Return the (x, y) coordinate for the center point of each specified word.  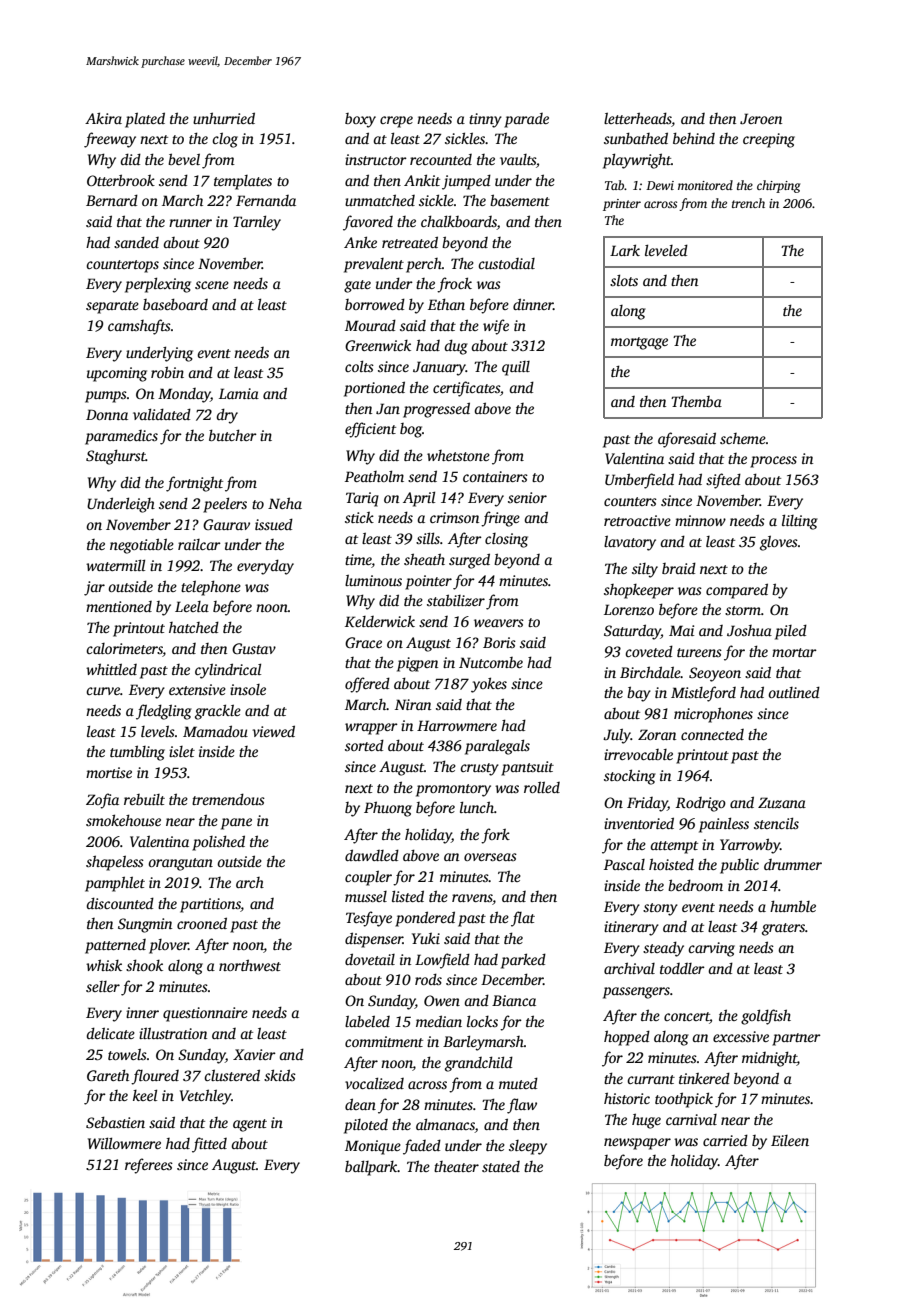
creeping (769, 140)
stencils (776, 823)
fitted (209, 1145)
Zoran (657, 734)
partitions (210, 905)
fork (495, 836)
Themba (696, 401)
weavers (499, 623)
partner (796, 1039)
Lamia (239, 393)
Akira (103, 118)
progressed (436, 410)
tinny (485, 120)
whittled (111, 669)
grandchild (479, 1064)
